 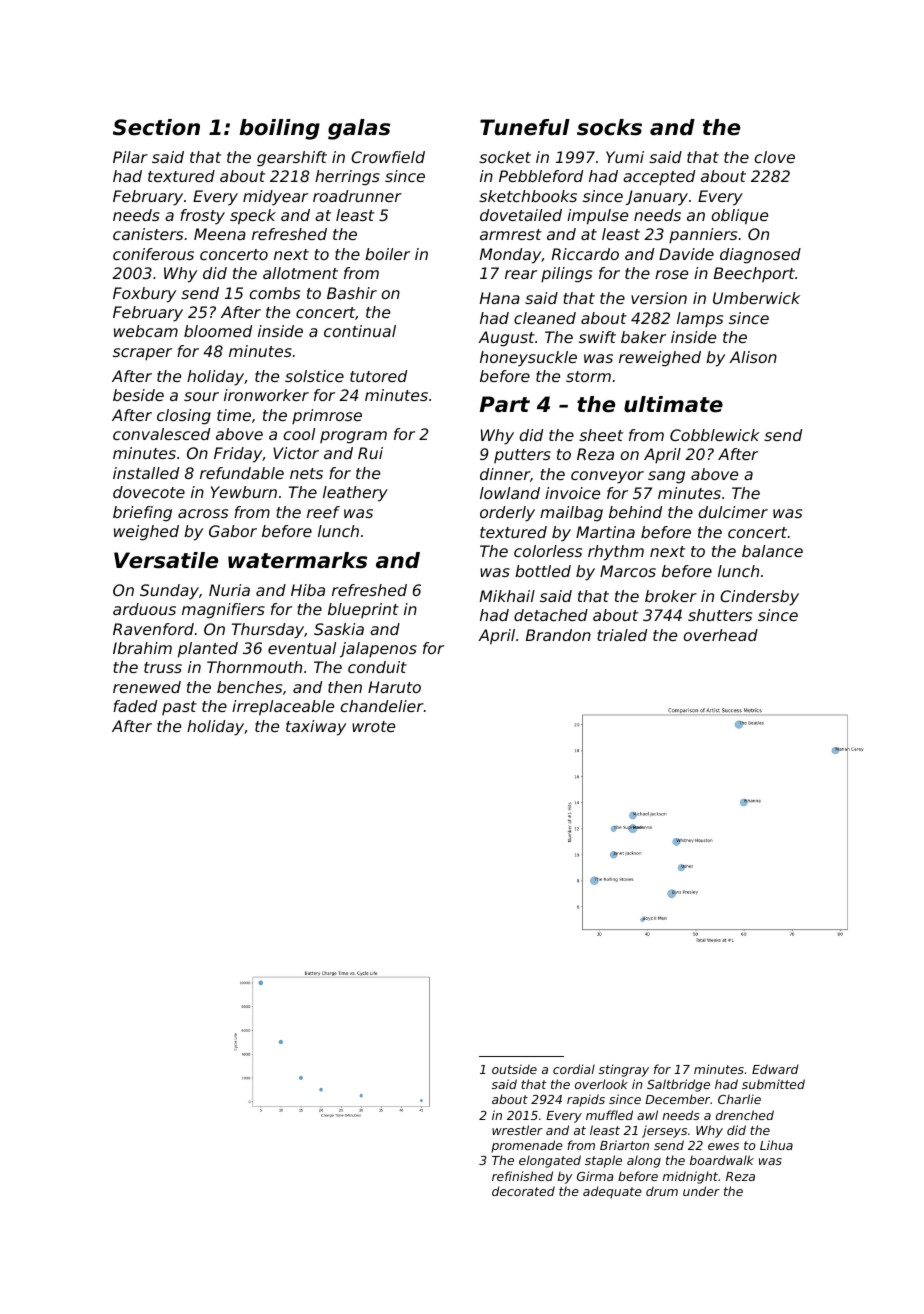 I want to click on refundable, so click(x=242, y=473).
